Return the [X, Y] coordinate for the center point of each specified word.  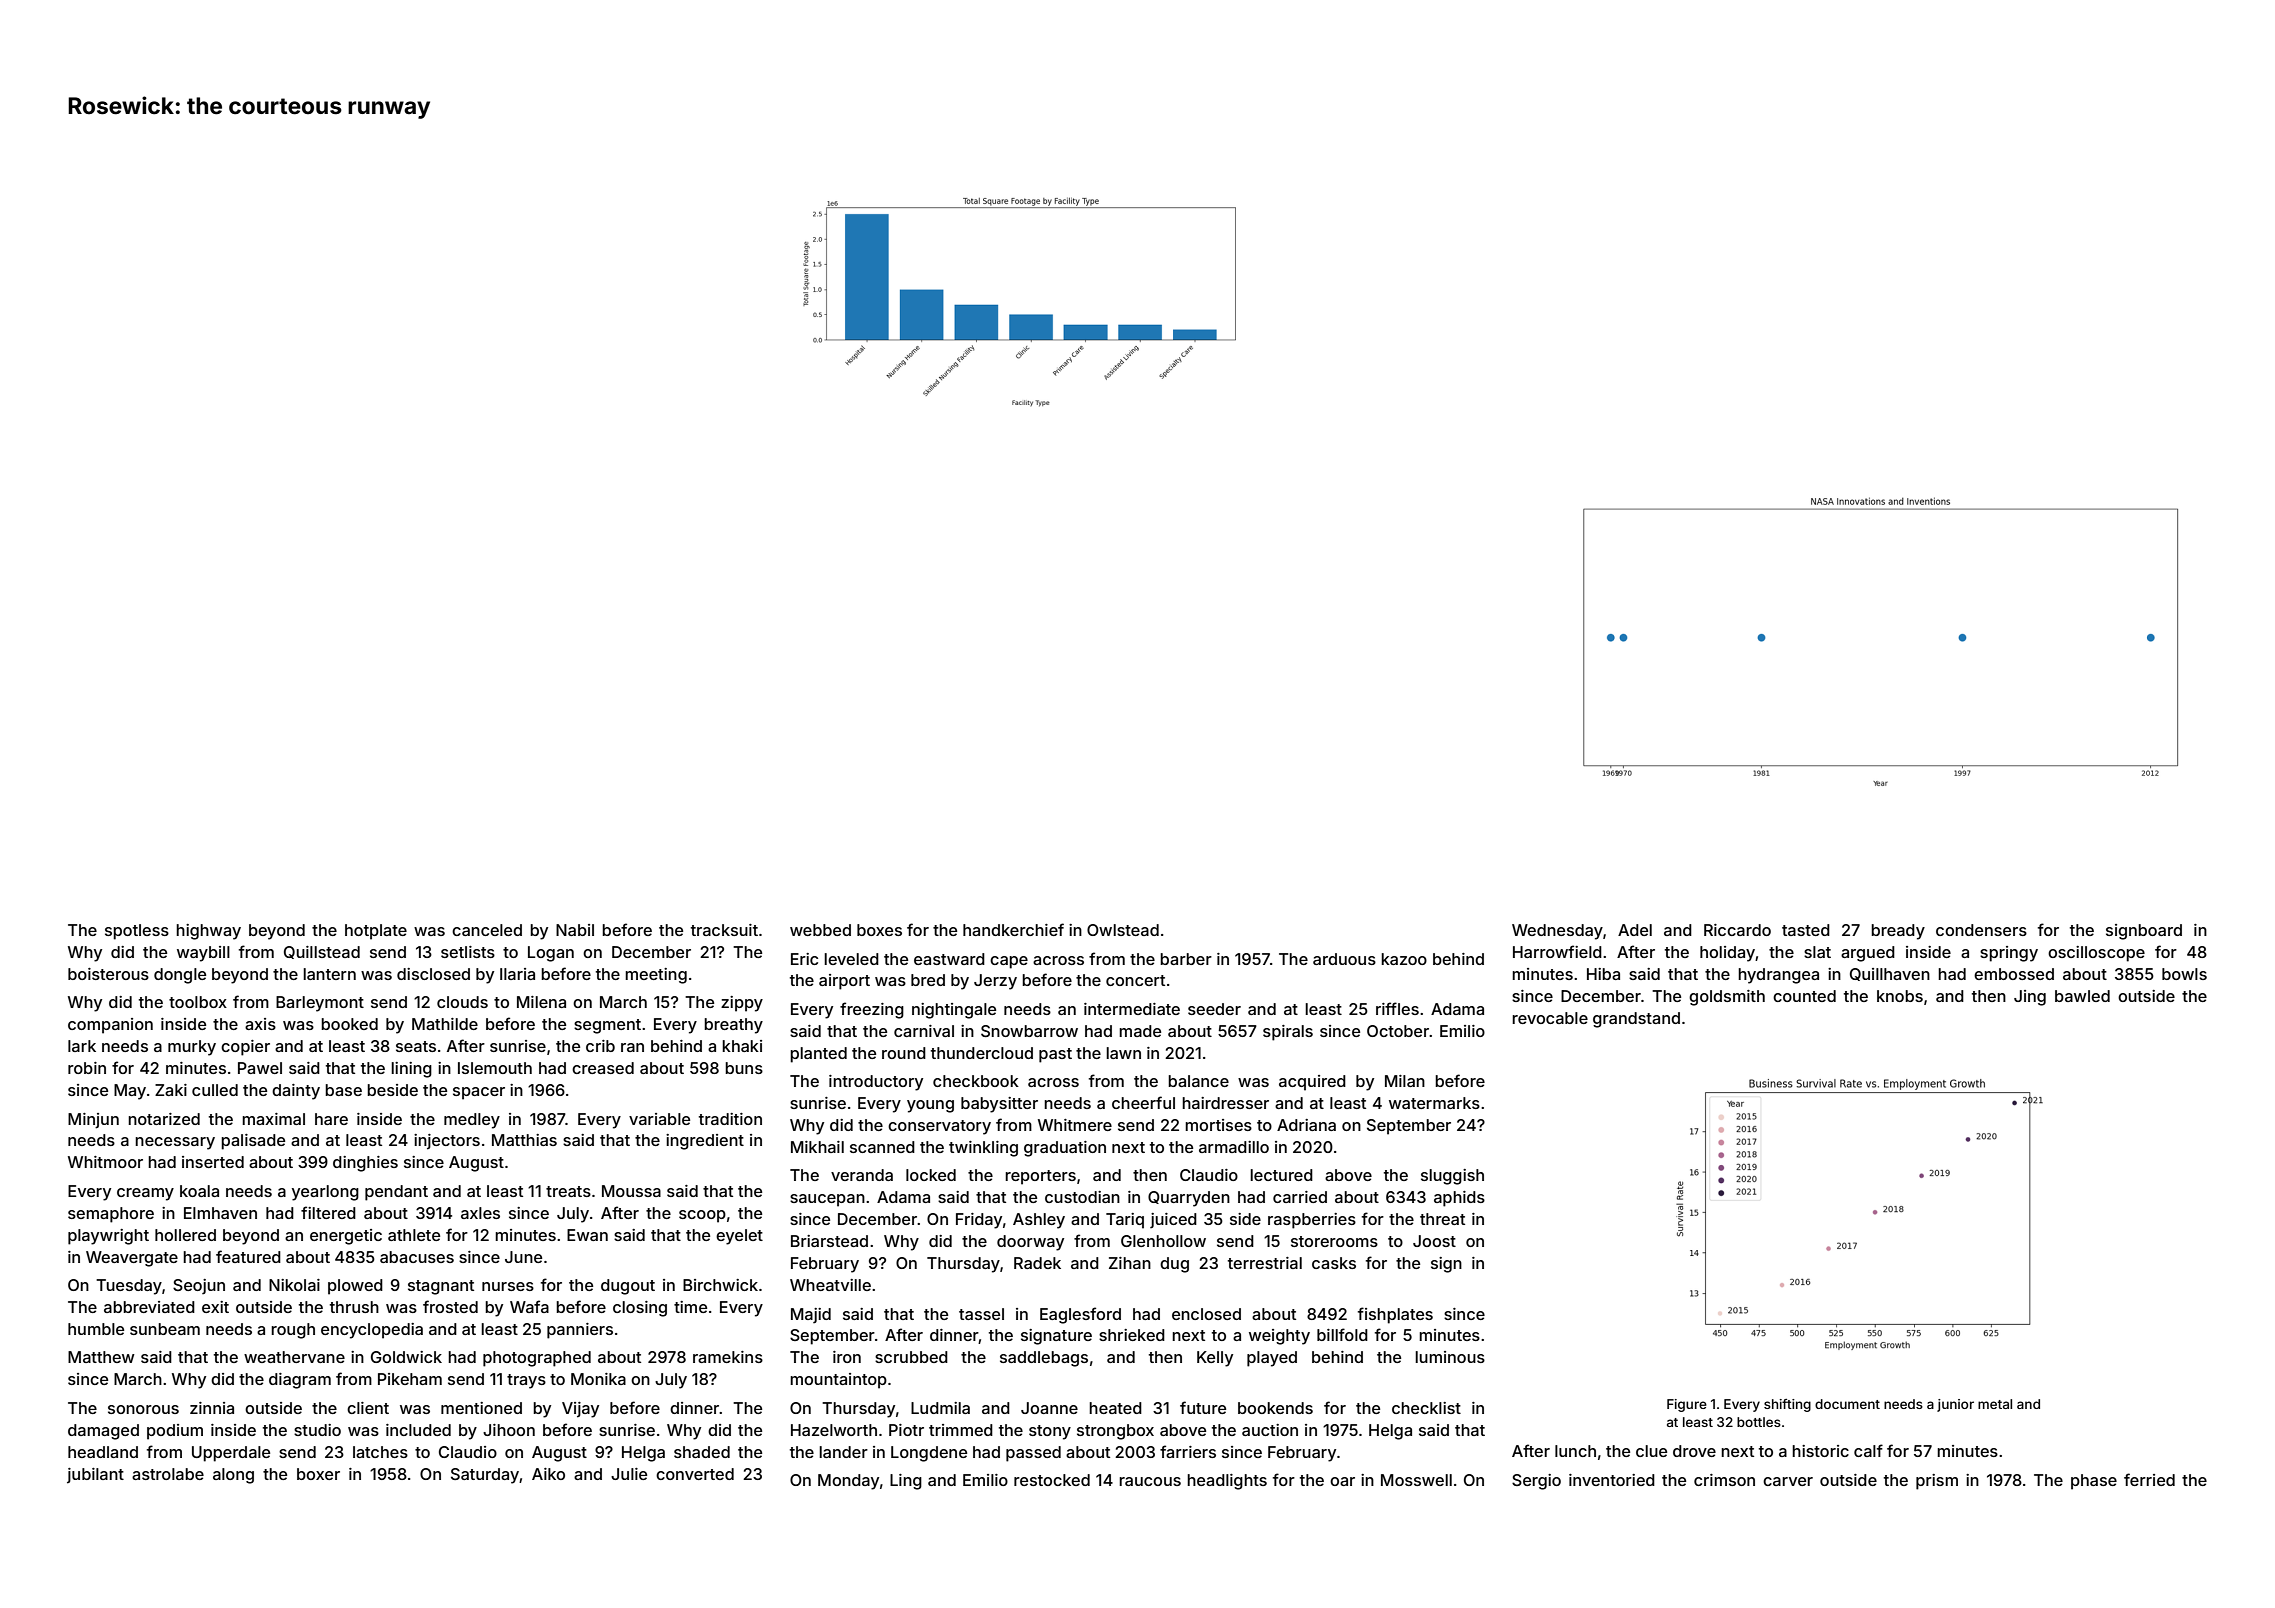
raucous [1150, 1481]
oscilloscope [2096, 954]
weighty [1279, 1337]
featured [248, 1256]
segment [607, 1026]
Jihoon [509, 1430]
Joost [1434, 1241]
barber [1186, 959]
